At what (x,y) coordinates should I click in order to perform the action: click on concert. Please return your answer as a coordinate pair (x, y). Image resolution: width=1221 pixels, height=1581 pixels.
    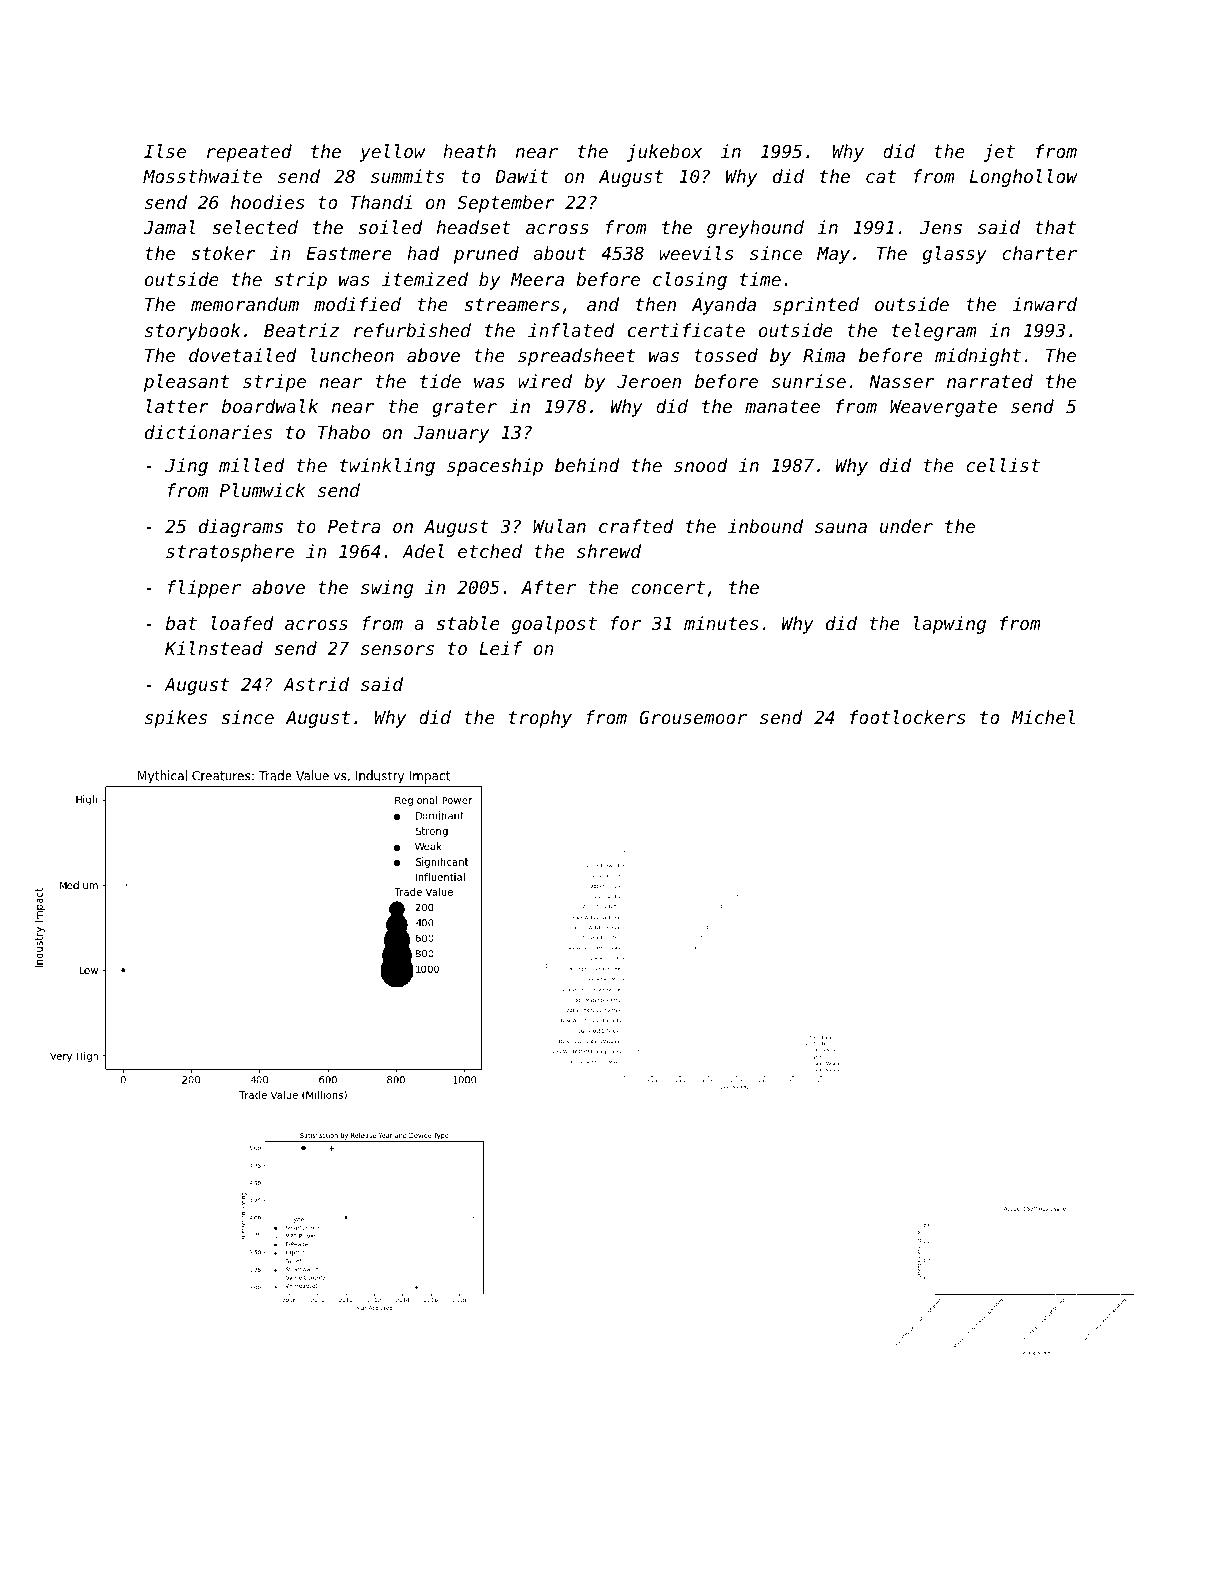
    Looking at the image, I should click on (668, 587).
